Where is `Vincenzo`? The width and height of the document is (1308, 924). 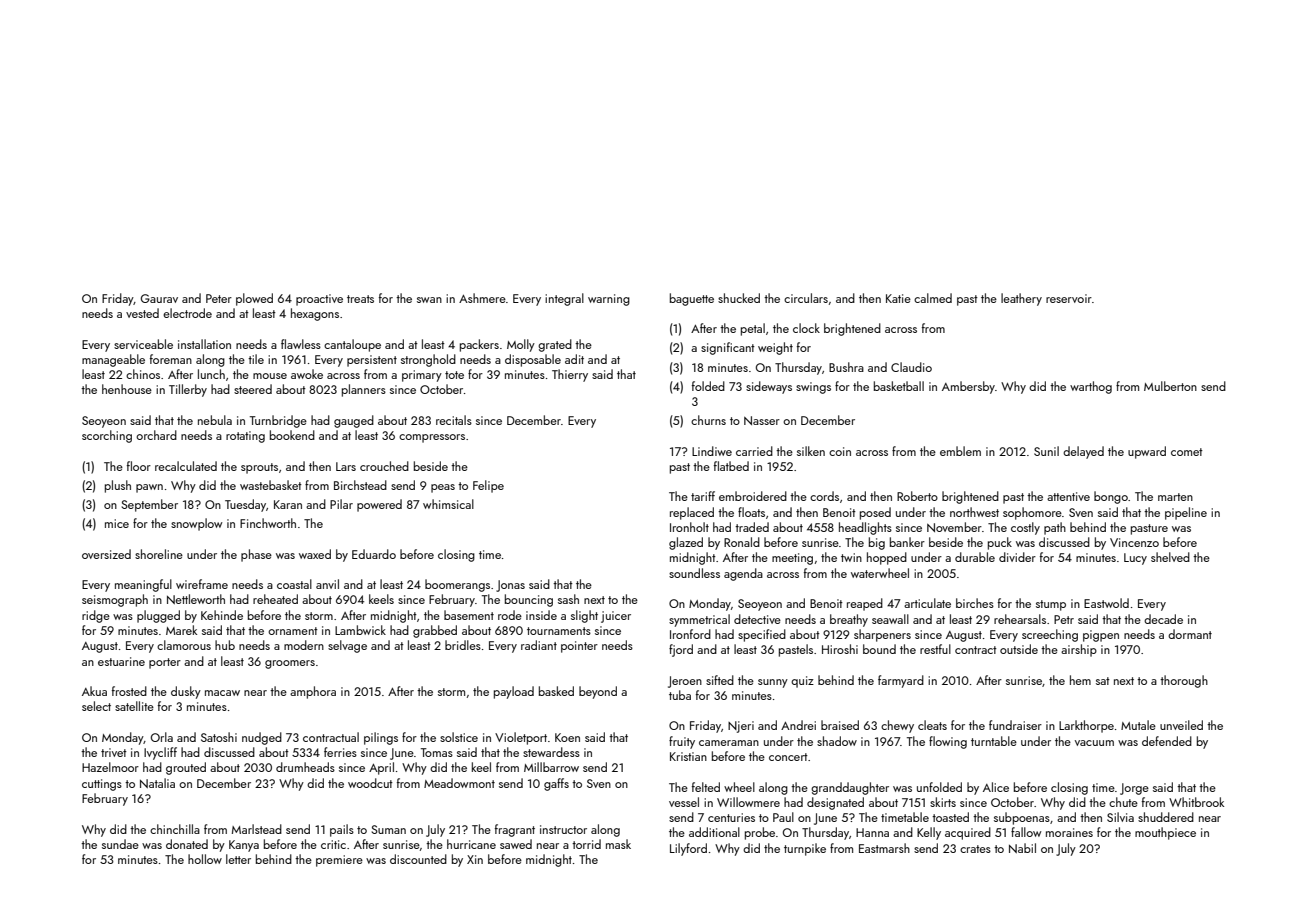 Vincenzo is located at coordinates (1134, 542).
